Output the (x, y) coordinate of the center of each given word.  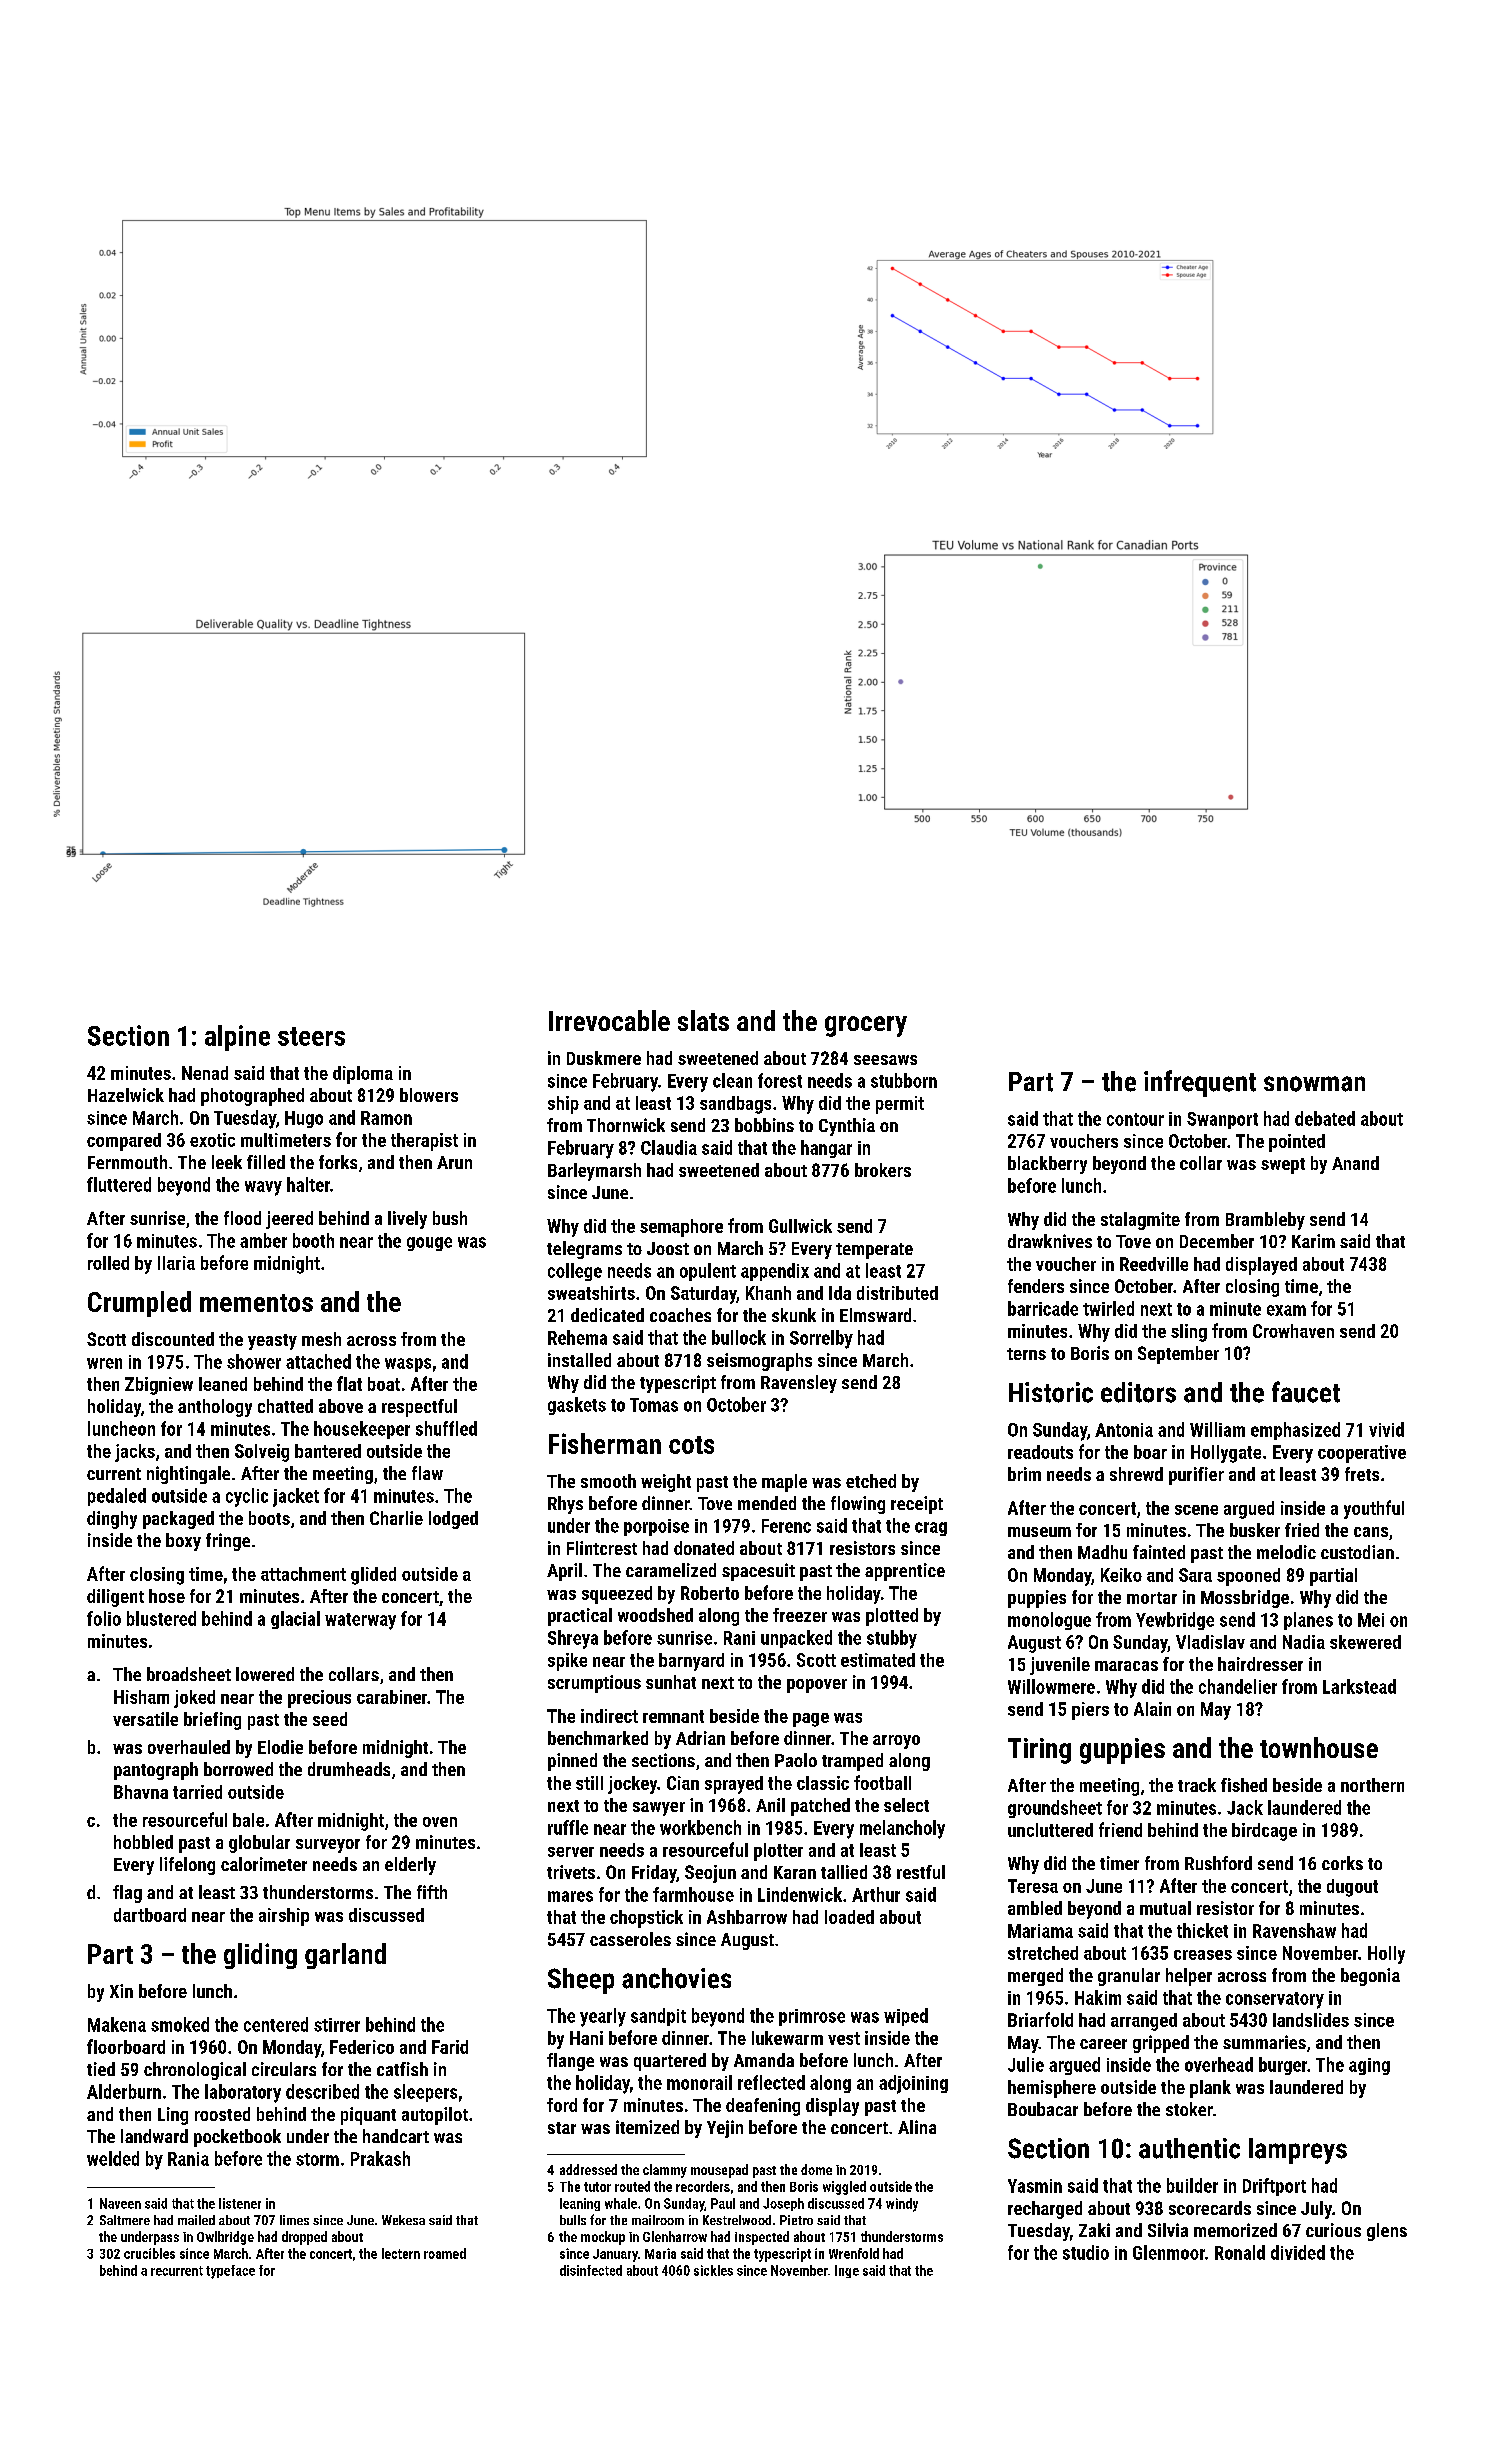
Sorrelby (821, 1339)
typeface (230, 2272)
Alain (1152, 1709)
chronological (195, 2071)
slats (703, 1020)
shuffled (446, 1428)
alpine (237, 1038)
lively (407, 1220)
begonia (1370, 1977)
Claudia (669, 1147)
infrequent (1200, 1083)
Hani (586, 2038)
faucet (1306, 1392)
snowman (1314, 1084)
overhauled (189, 1747)
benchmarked (598, 1738)
